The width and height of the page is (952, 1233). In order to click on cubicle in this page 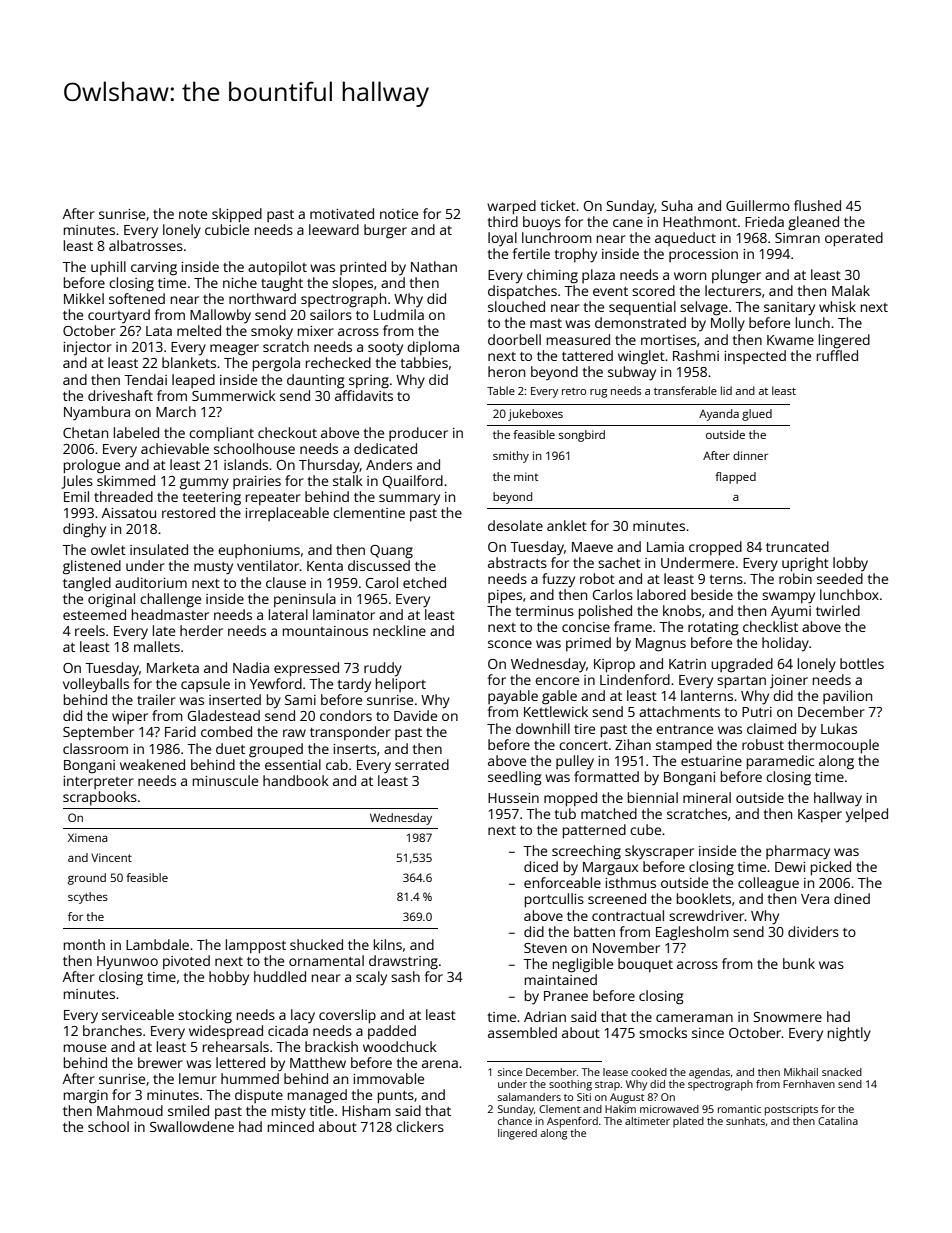, I will do `click(227, 229)`.
